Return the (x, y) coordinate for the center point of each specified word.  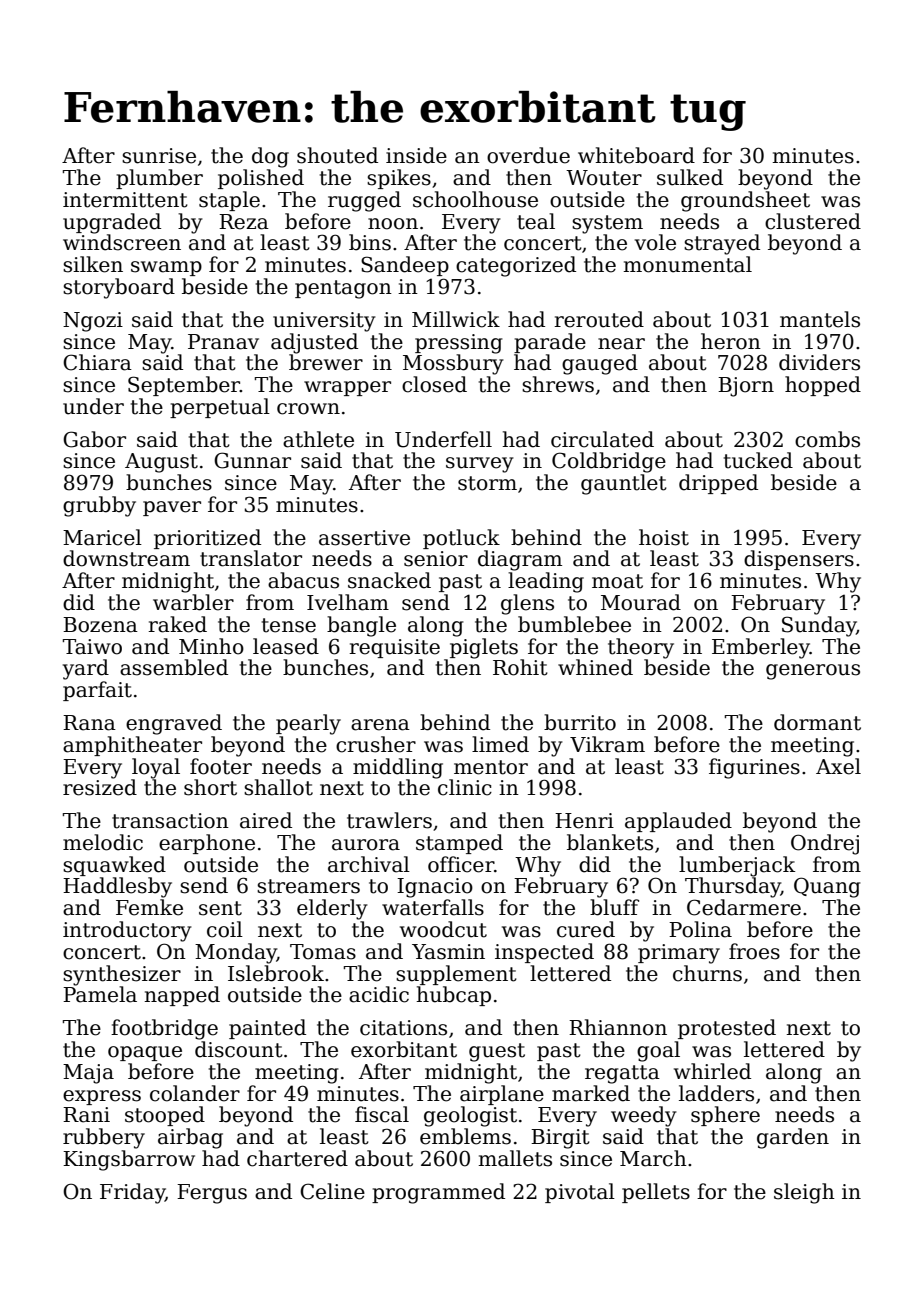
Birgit (560, 1139)
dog (270, 157)
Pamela (100, 994)
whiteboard (636, 155)
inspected (544, 953)
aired (266, 820)
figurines (754, 768)
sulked (690, 177)
